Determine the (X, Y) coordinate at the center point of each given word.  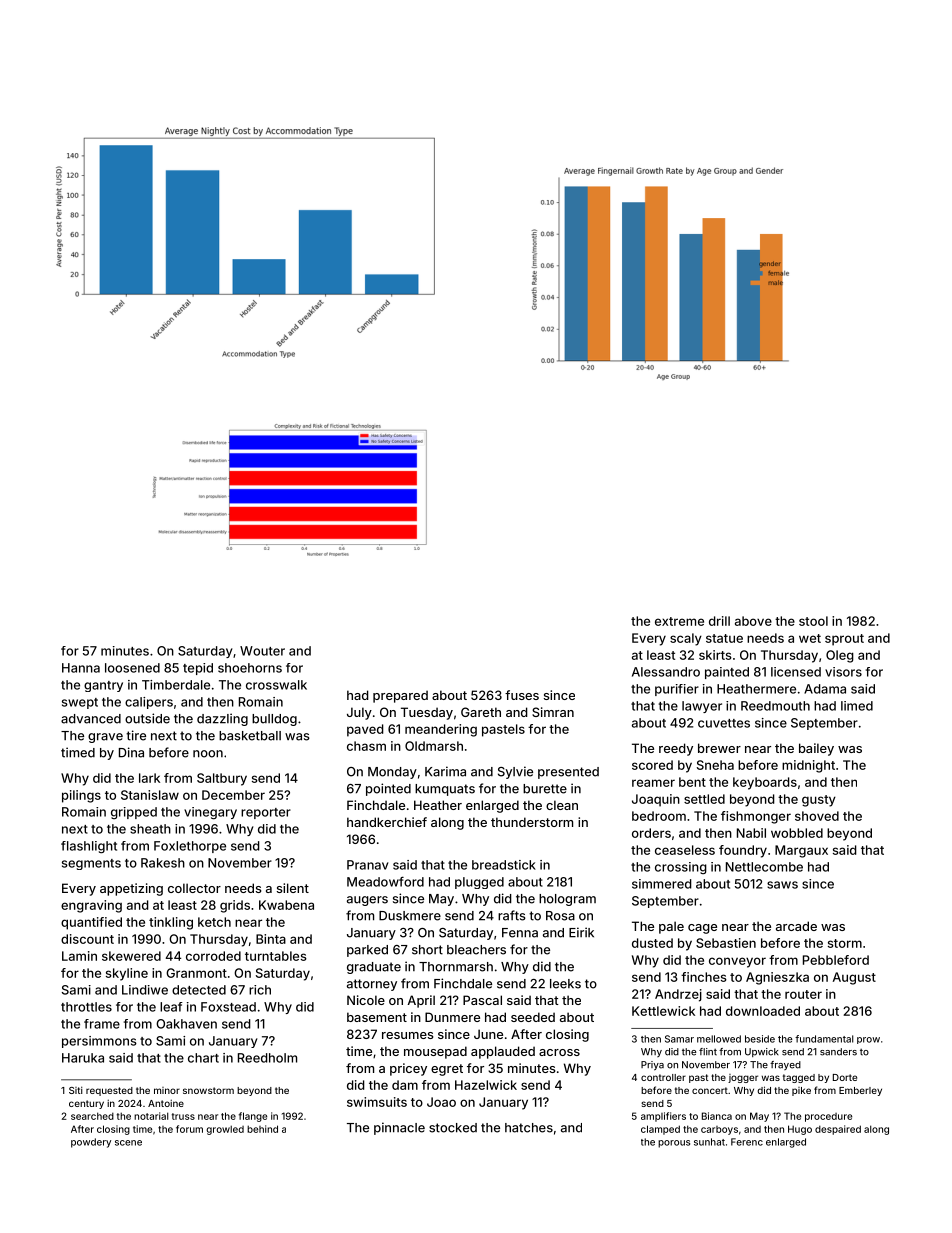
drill (719, 621)
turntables (276, 956)
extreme (679, 621)
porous (674, 1144)
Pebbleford (836, 960)
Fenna (520, 933)
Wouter (262, 651)
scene (128, 1143)
